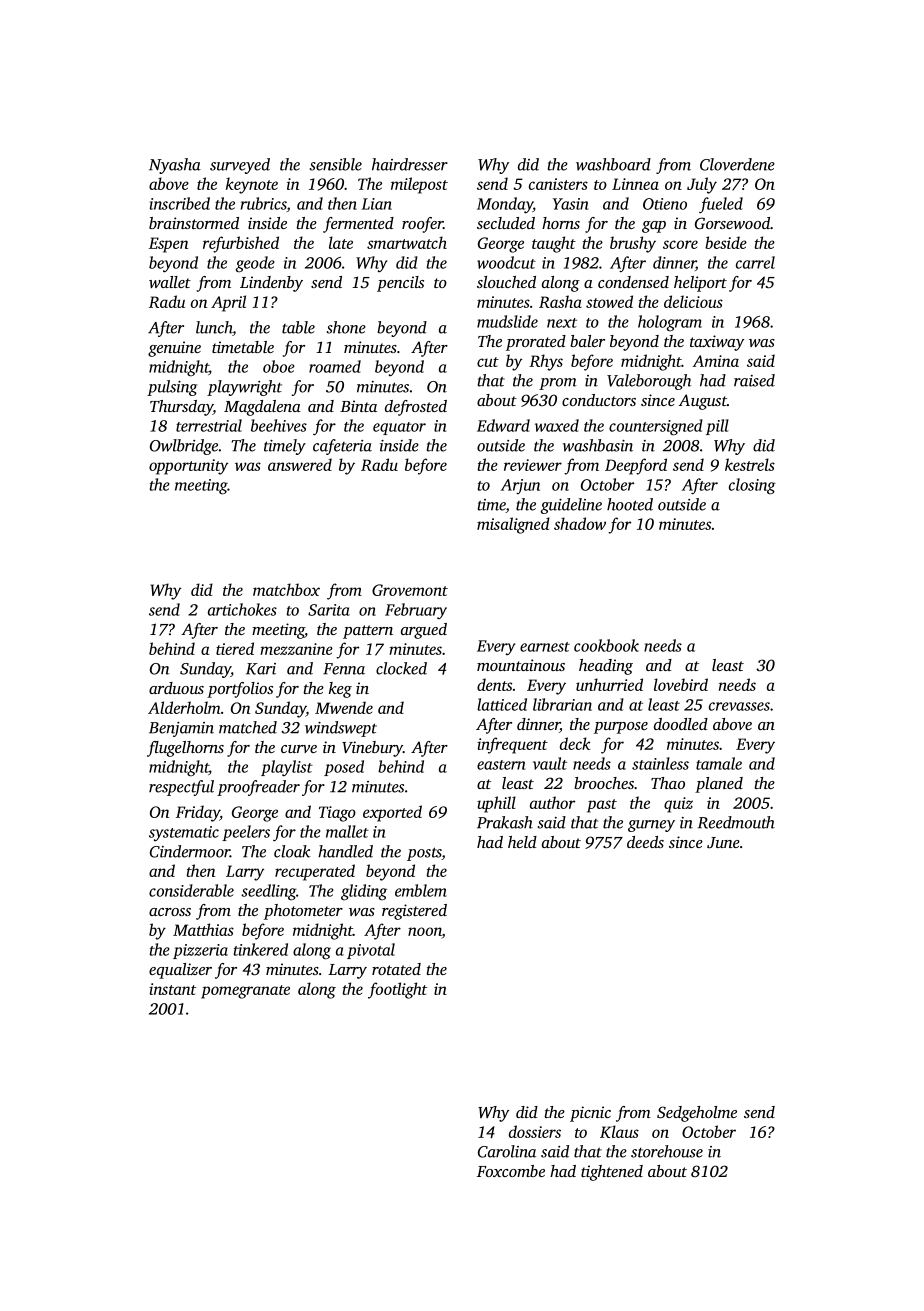 Image resolution: width=924 pixels, height=1311 pixels. Describe the element at coordinates (424, 631) in the screenshot. I see `argued` at that location.
